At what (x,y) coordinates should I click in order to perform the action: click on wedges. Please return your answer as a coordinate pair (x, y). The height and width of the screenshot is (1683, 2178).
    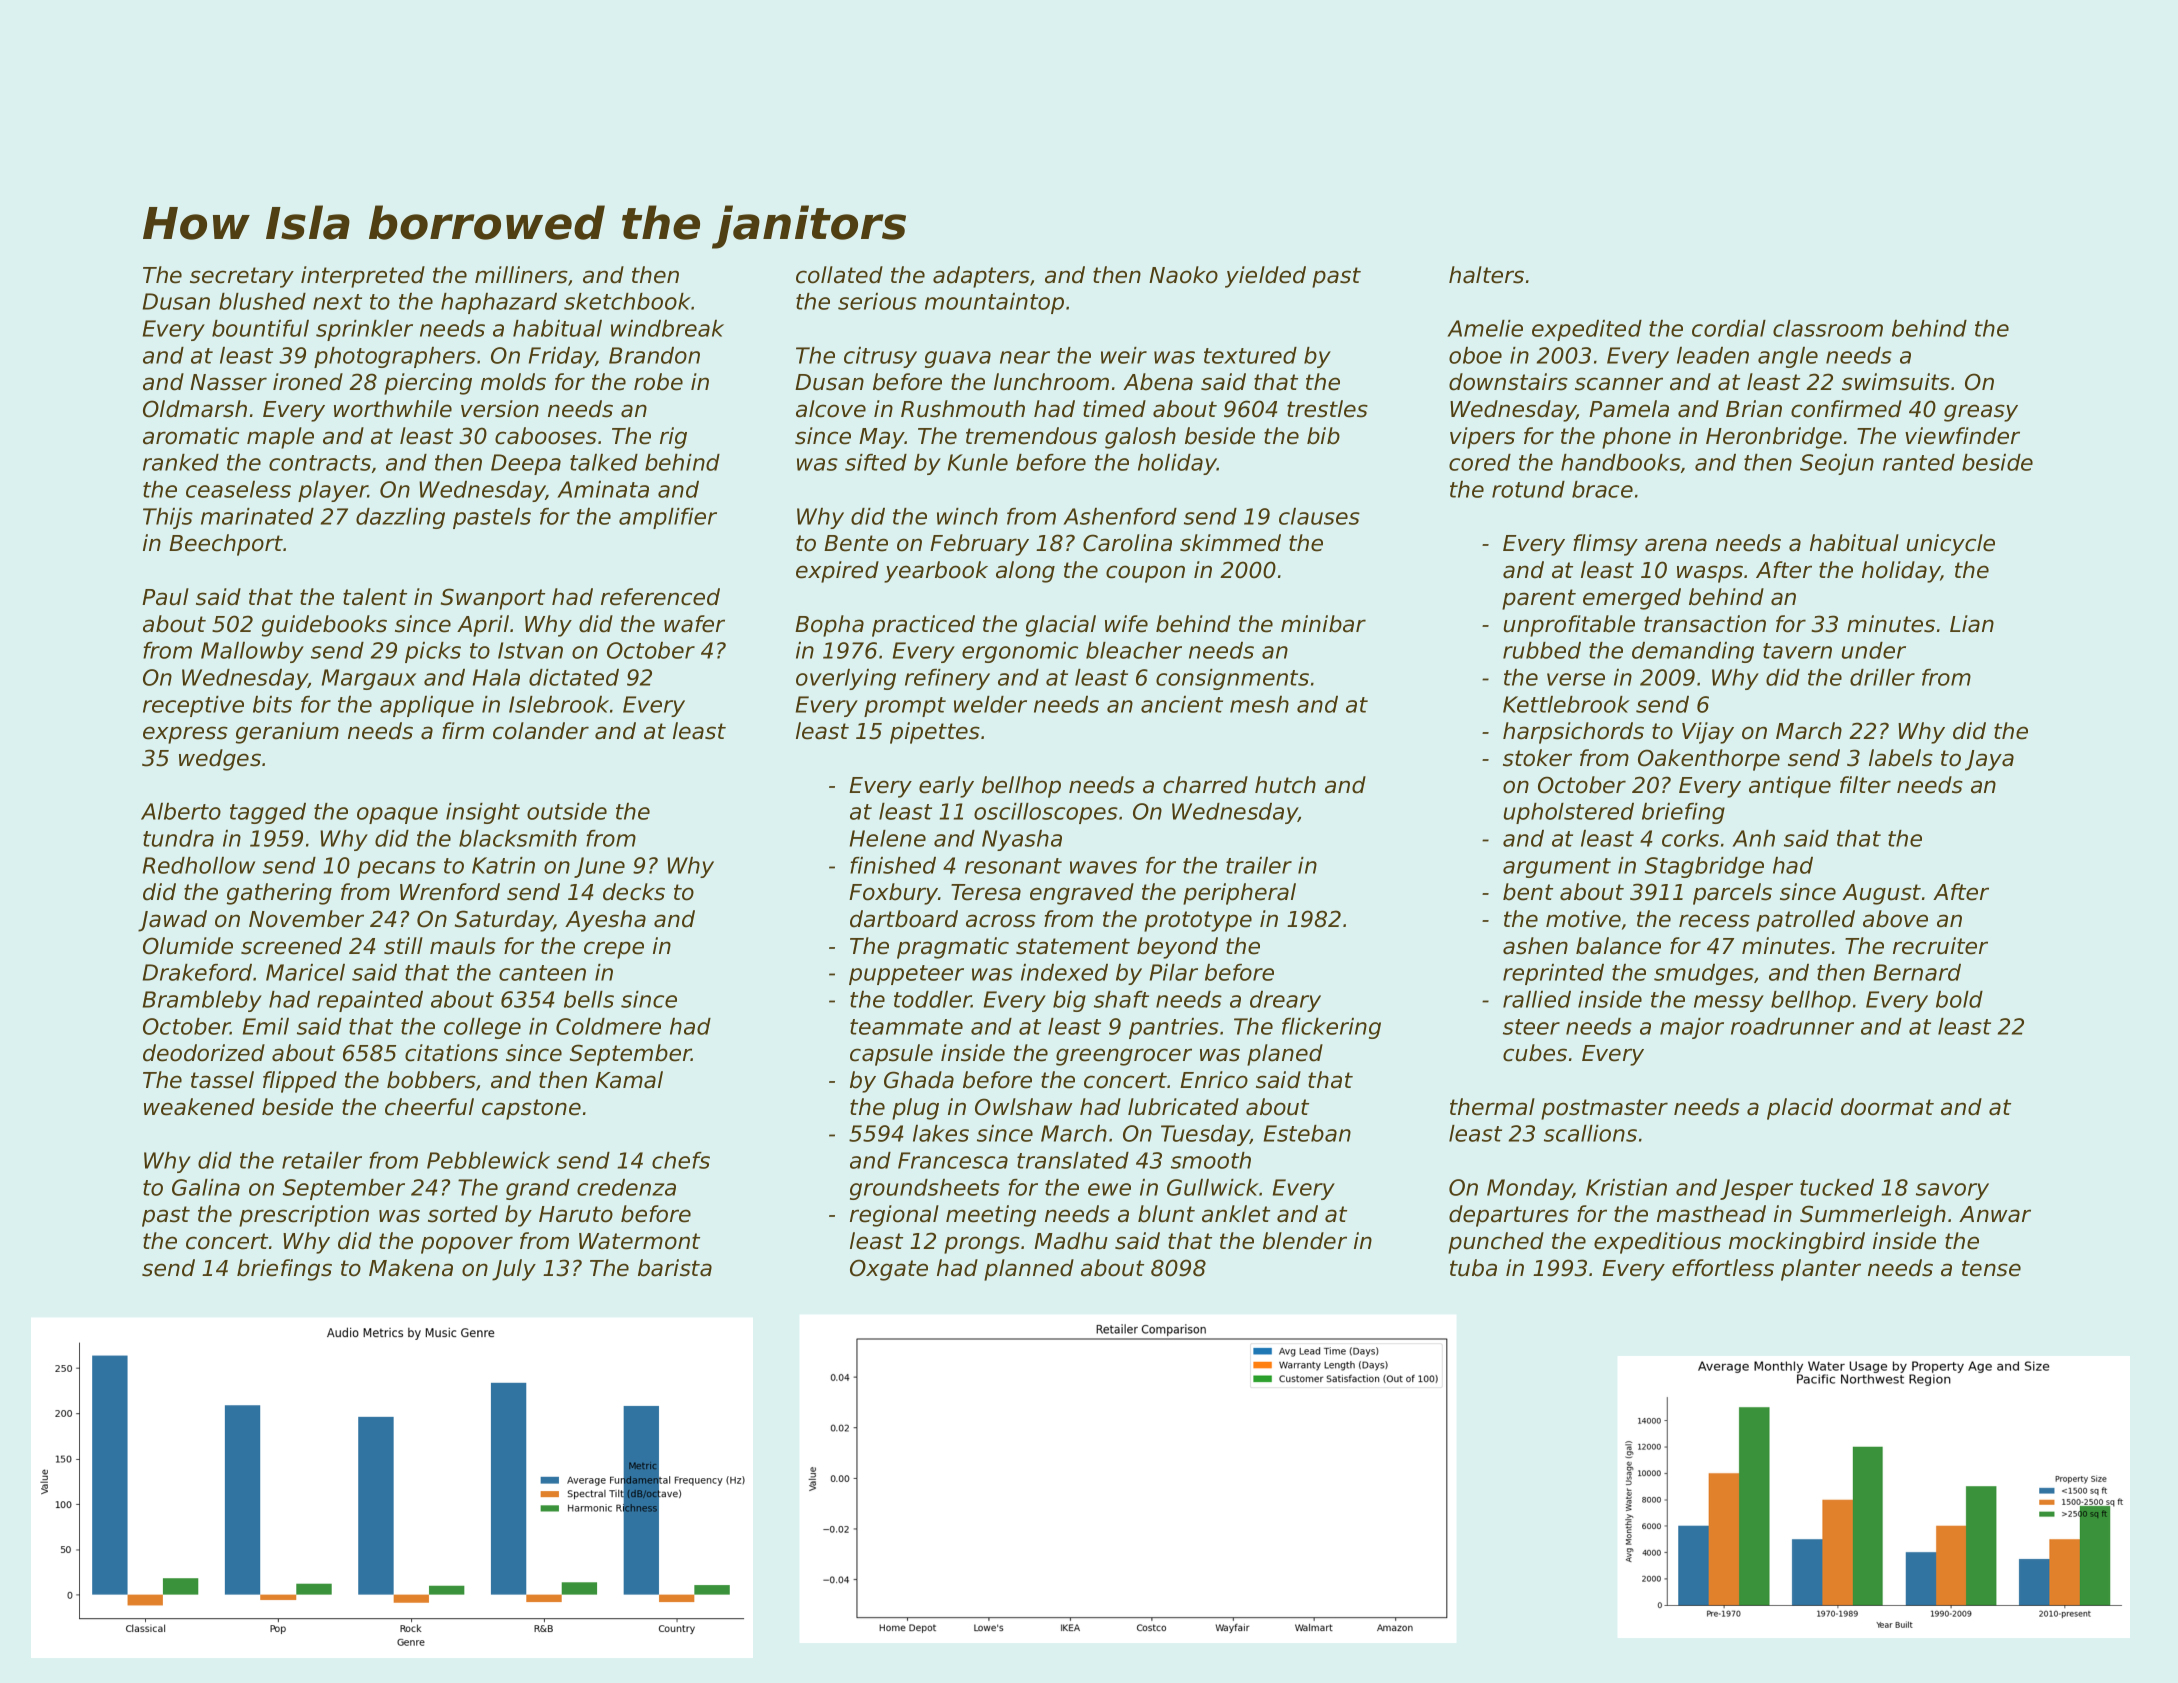
    Looking at the image, I should click on (220, 760).
